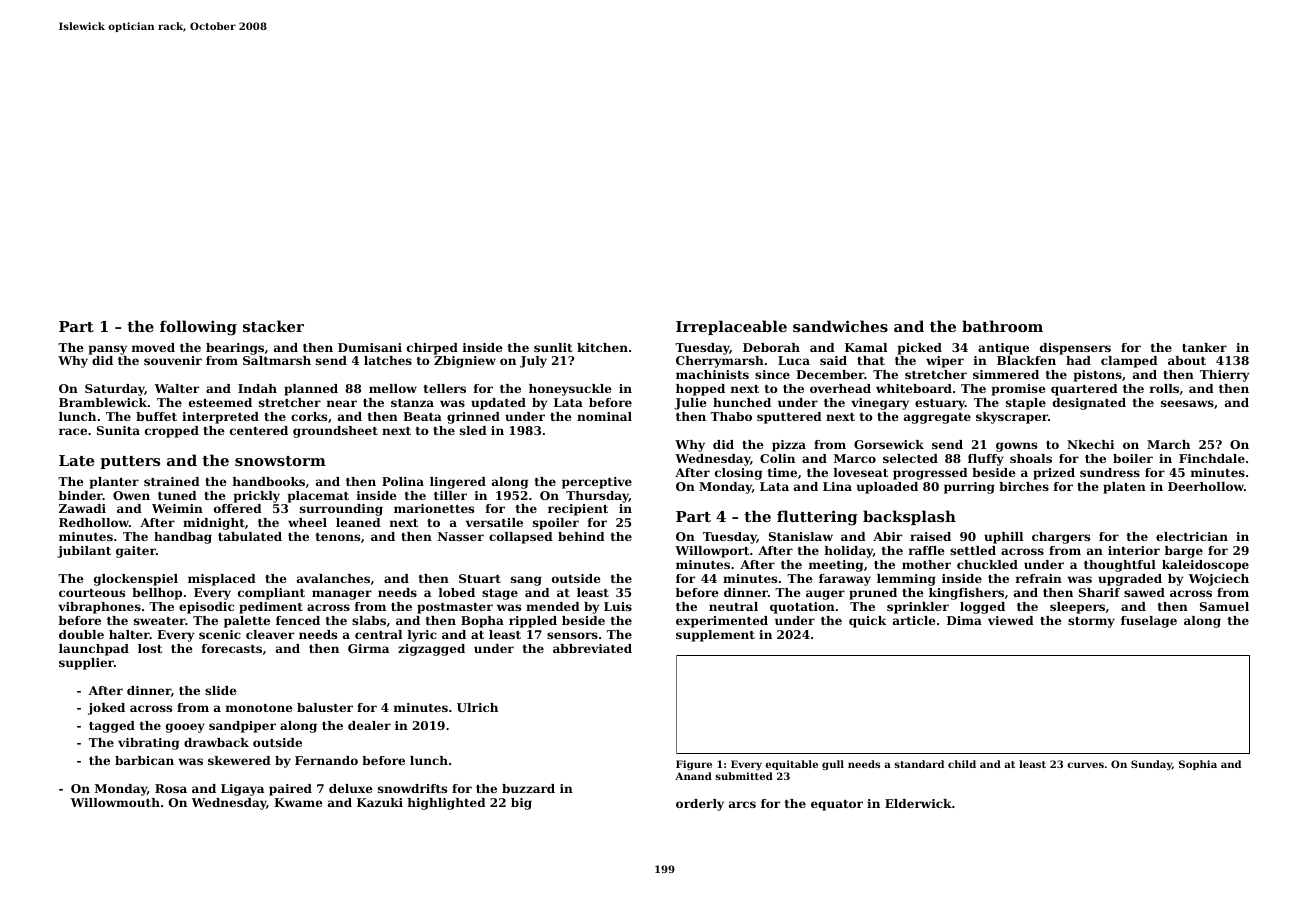 This page has width=1308, height=924. I want to click on Sharif, so click(1099, 592).
